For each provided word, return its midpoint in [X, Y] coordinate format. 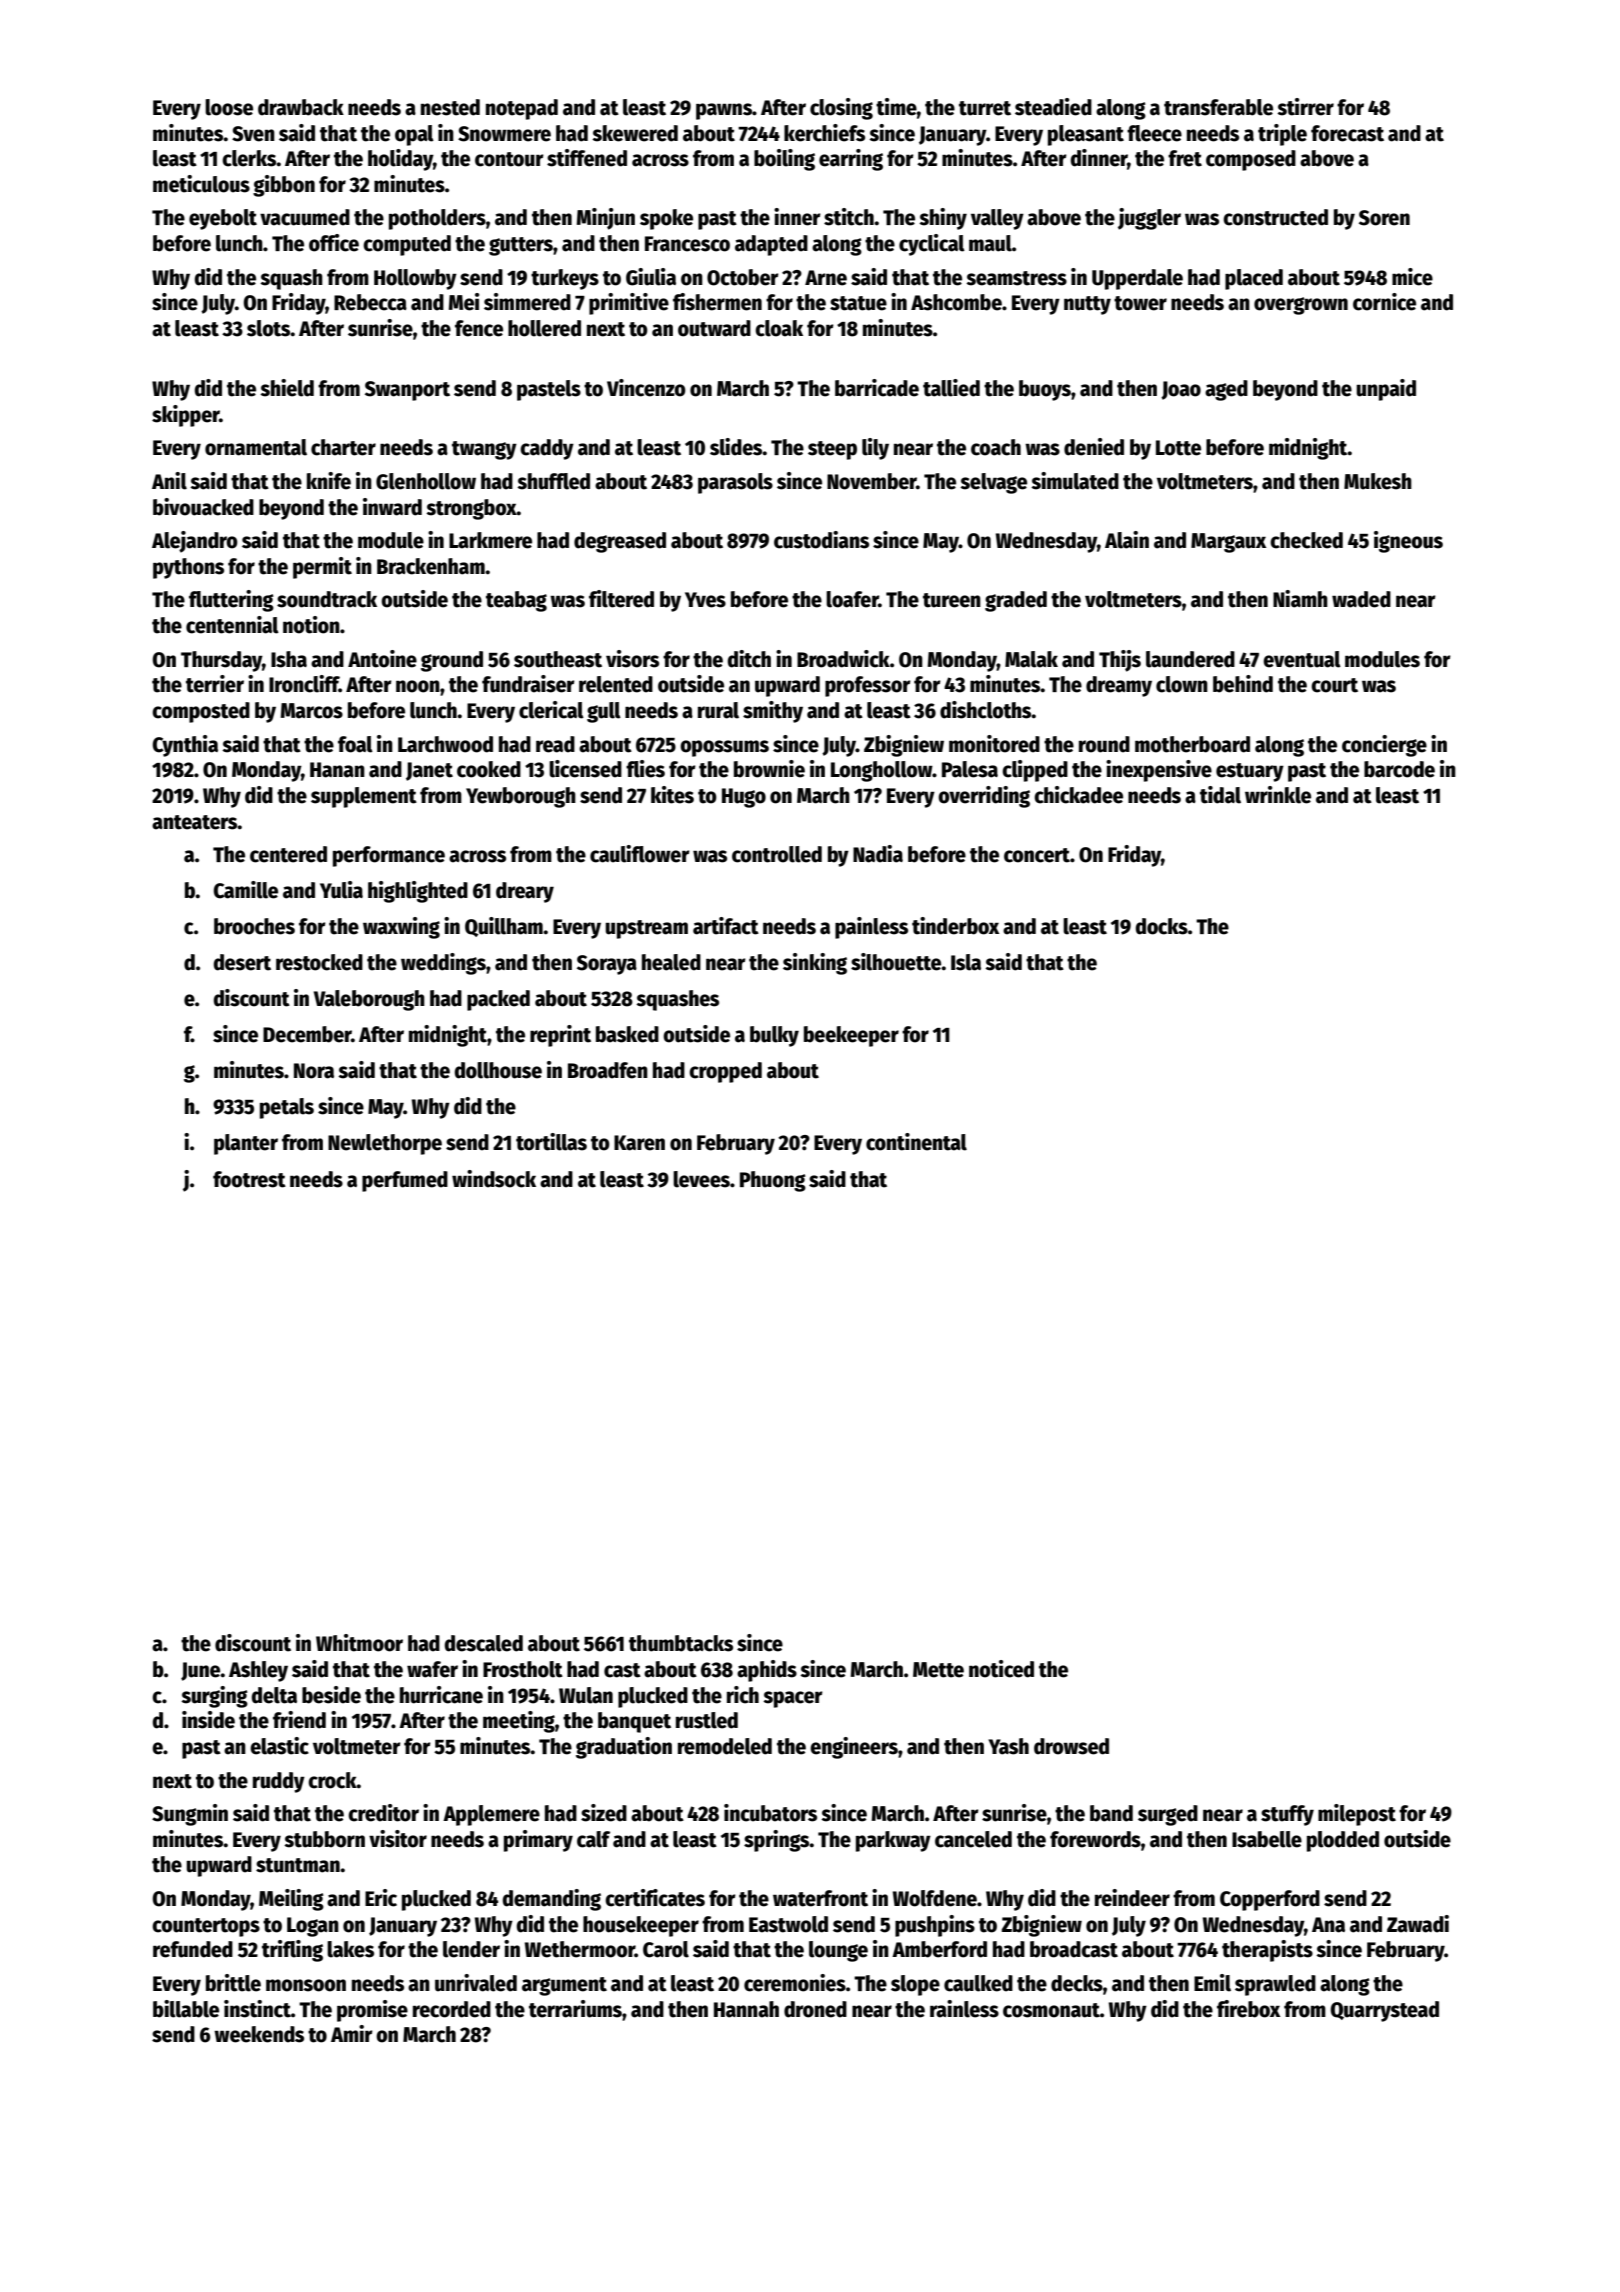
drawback [301, 107]
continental [916, 1142]
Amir [352, 2033]
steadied [1053, 107]
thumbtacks [681, 1643]
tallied [951, 388]
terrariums [575, 2009]
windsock [494, 1179]
